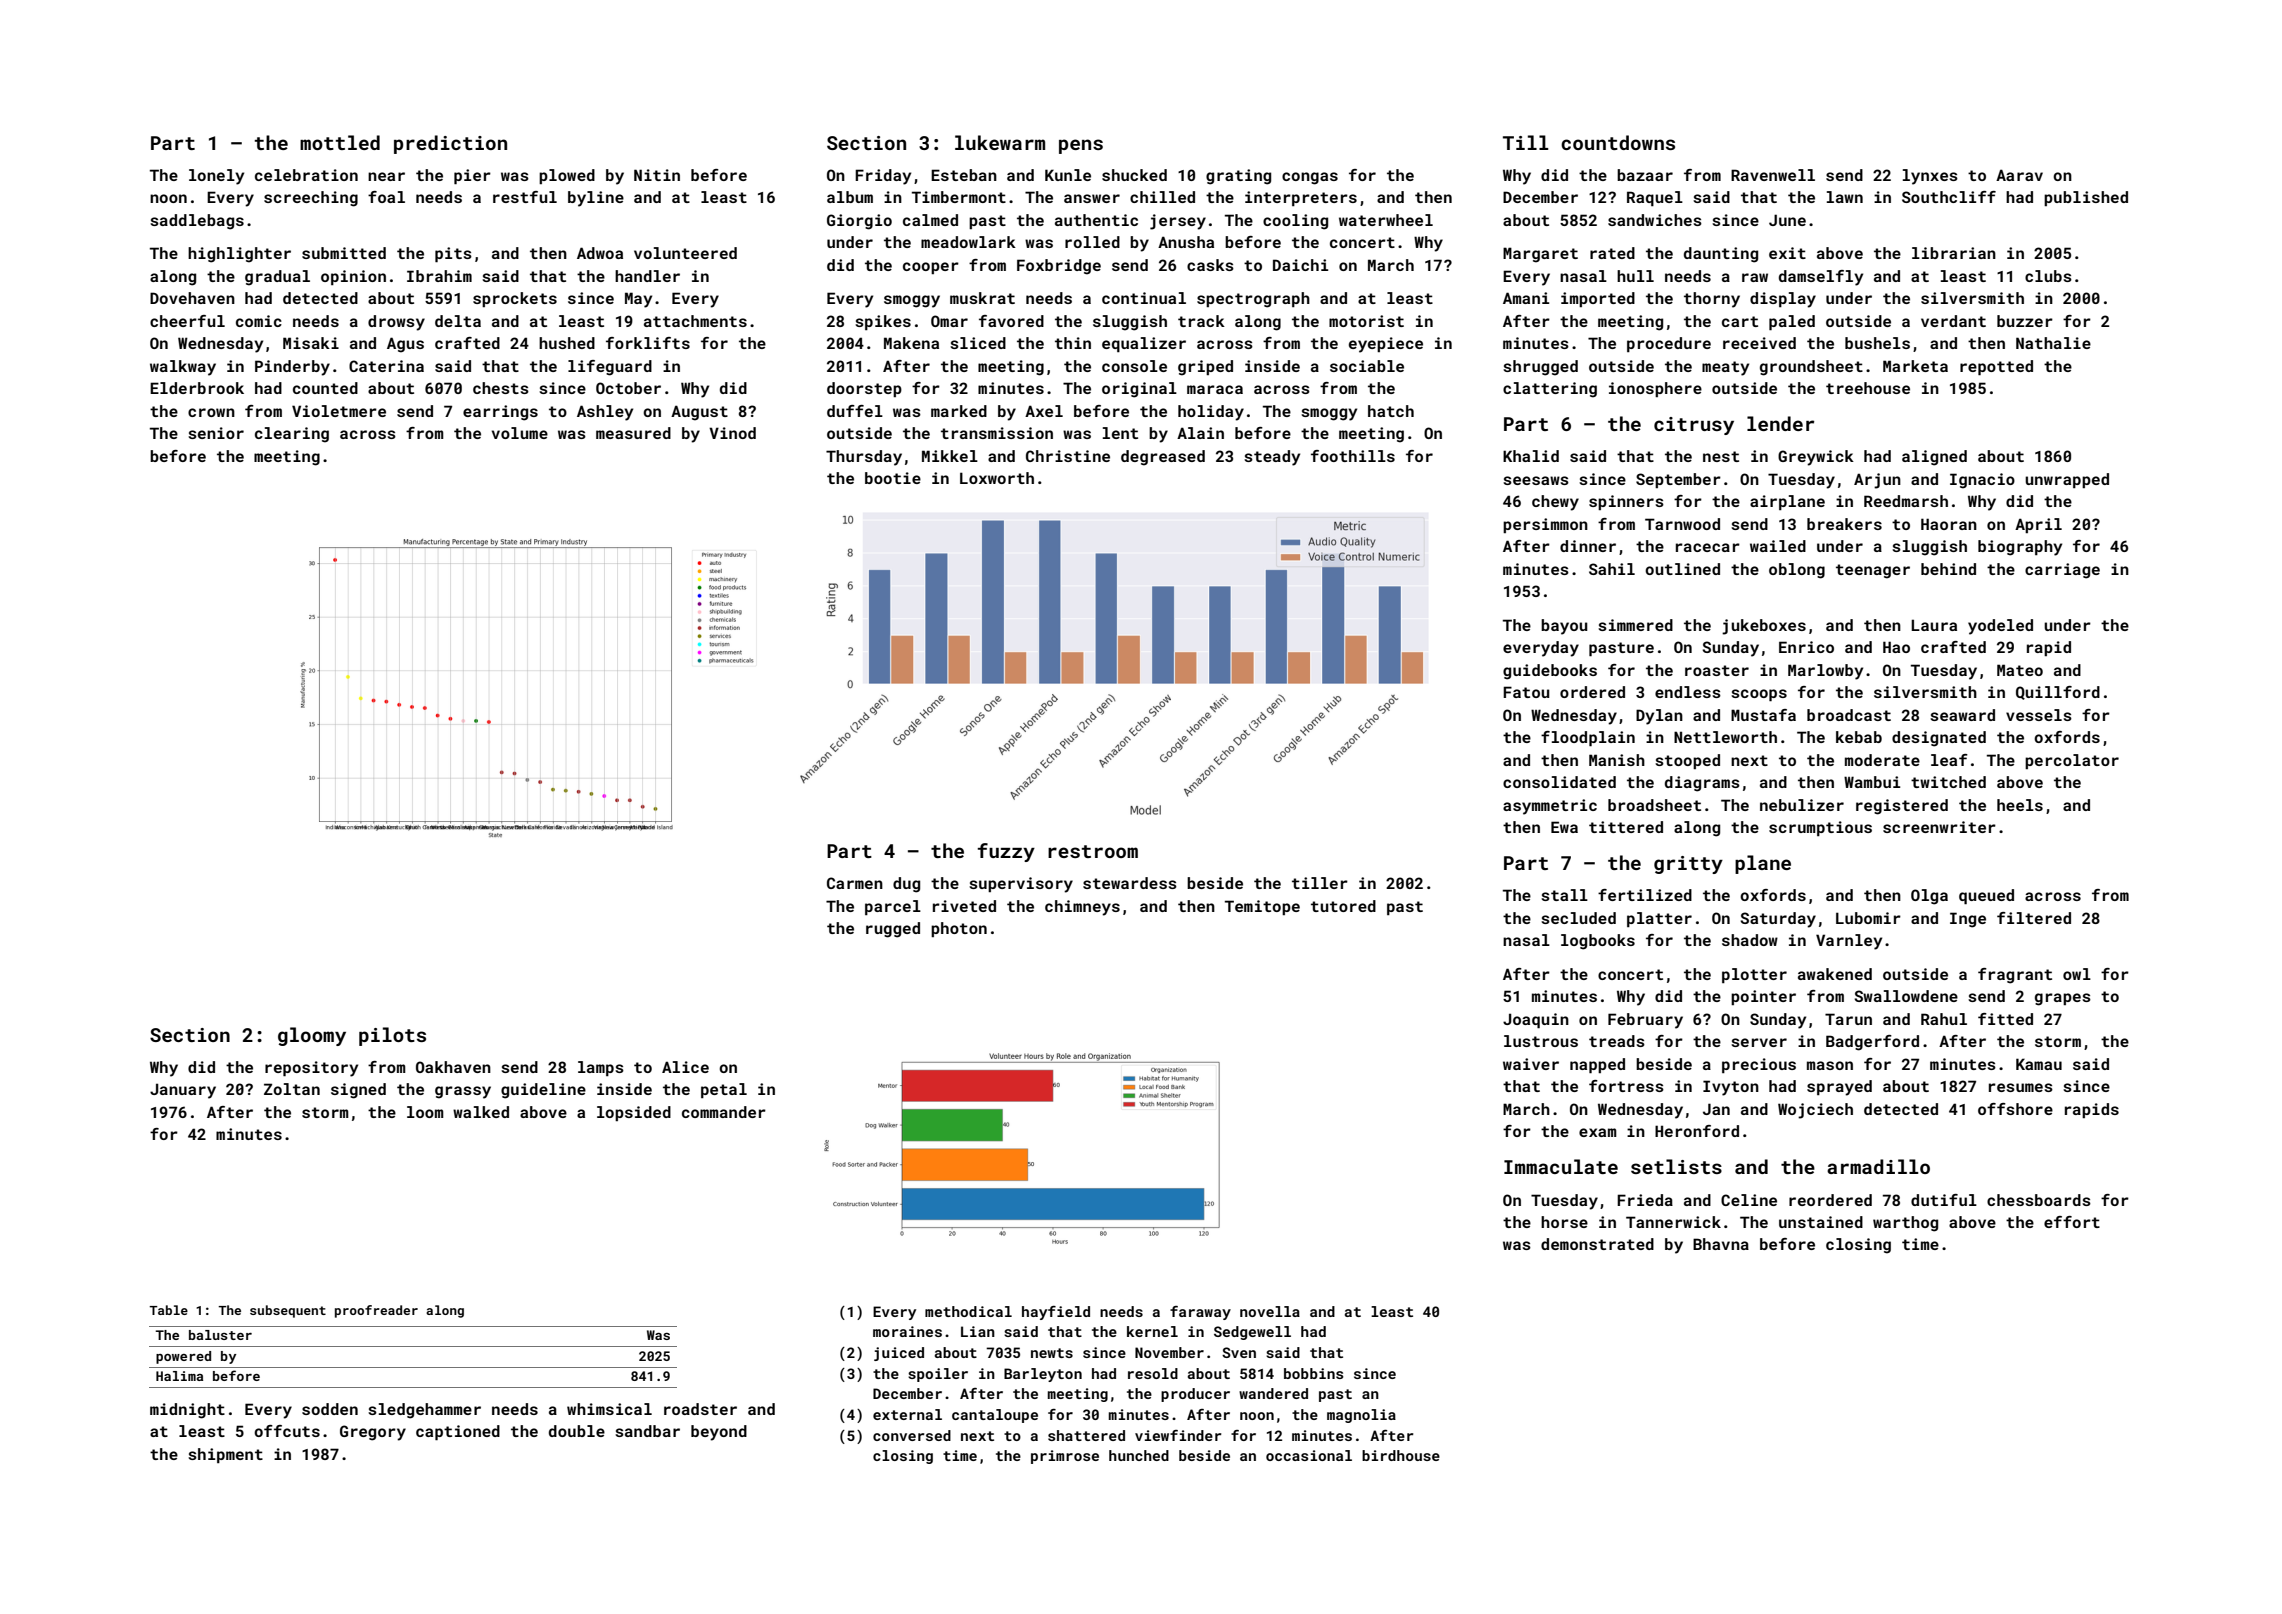  I want to click on horse, so click(1564, 1222).
